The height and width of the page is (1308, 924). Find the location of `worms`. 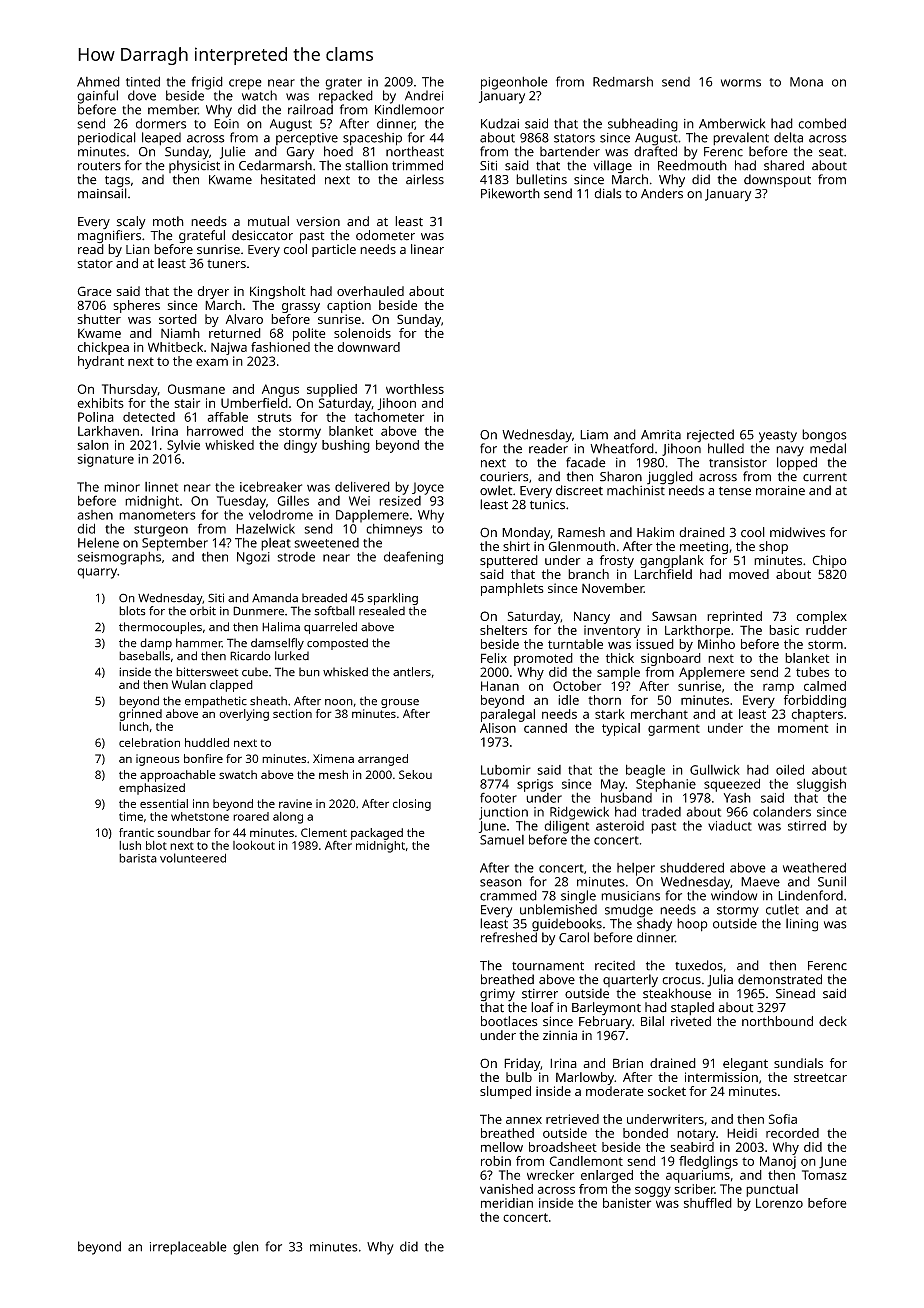

worms is located at coordinates (741, 83).
